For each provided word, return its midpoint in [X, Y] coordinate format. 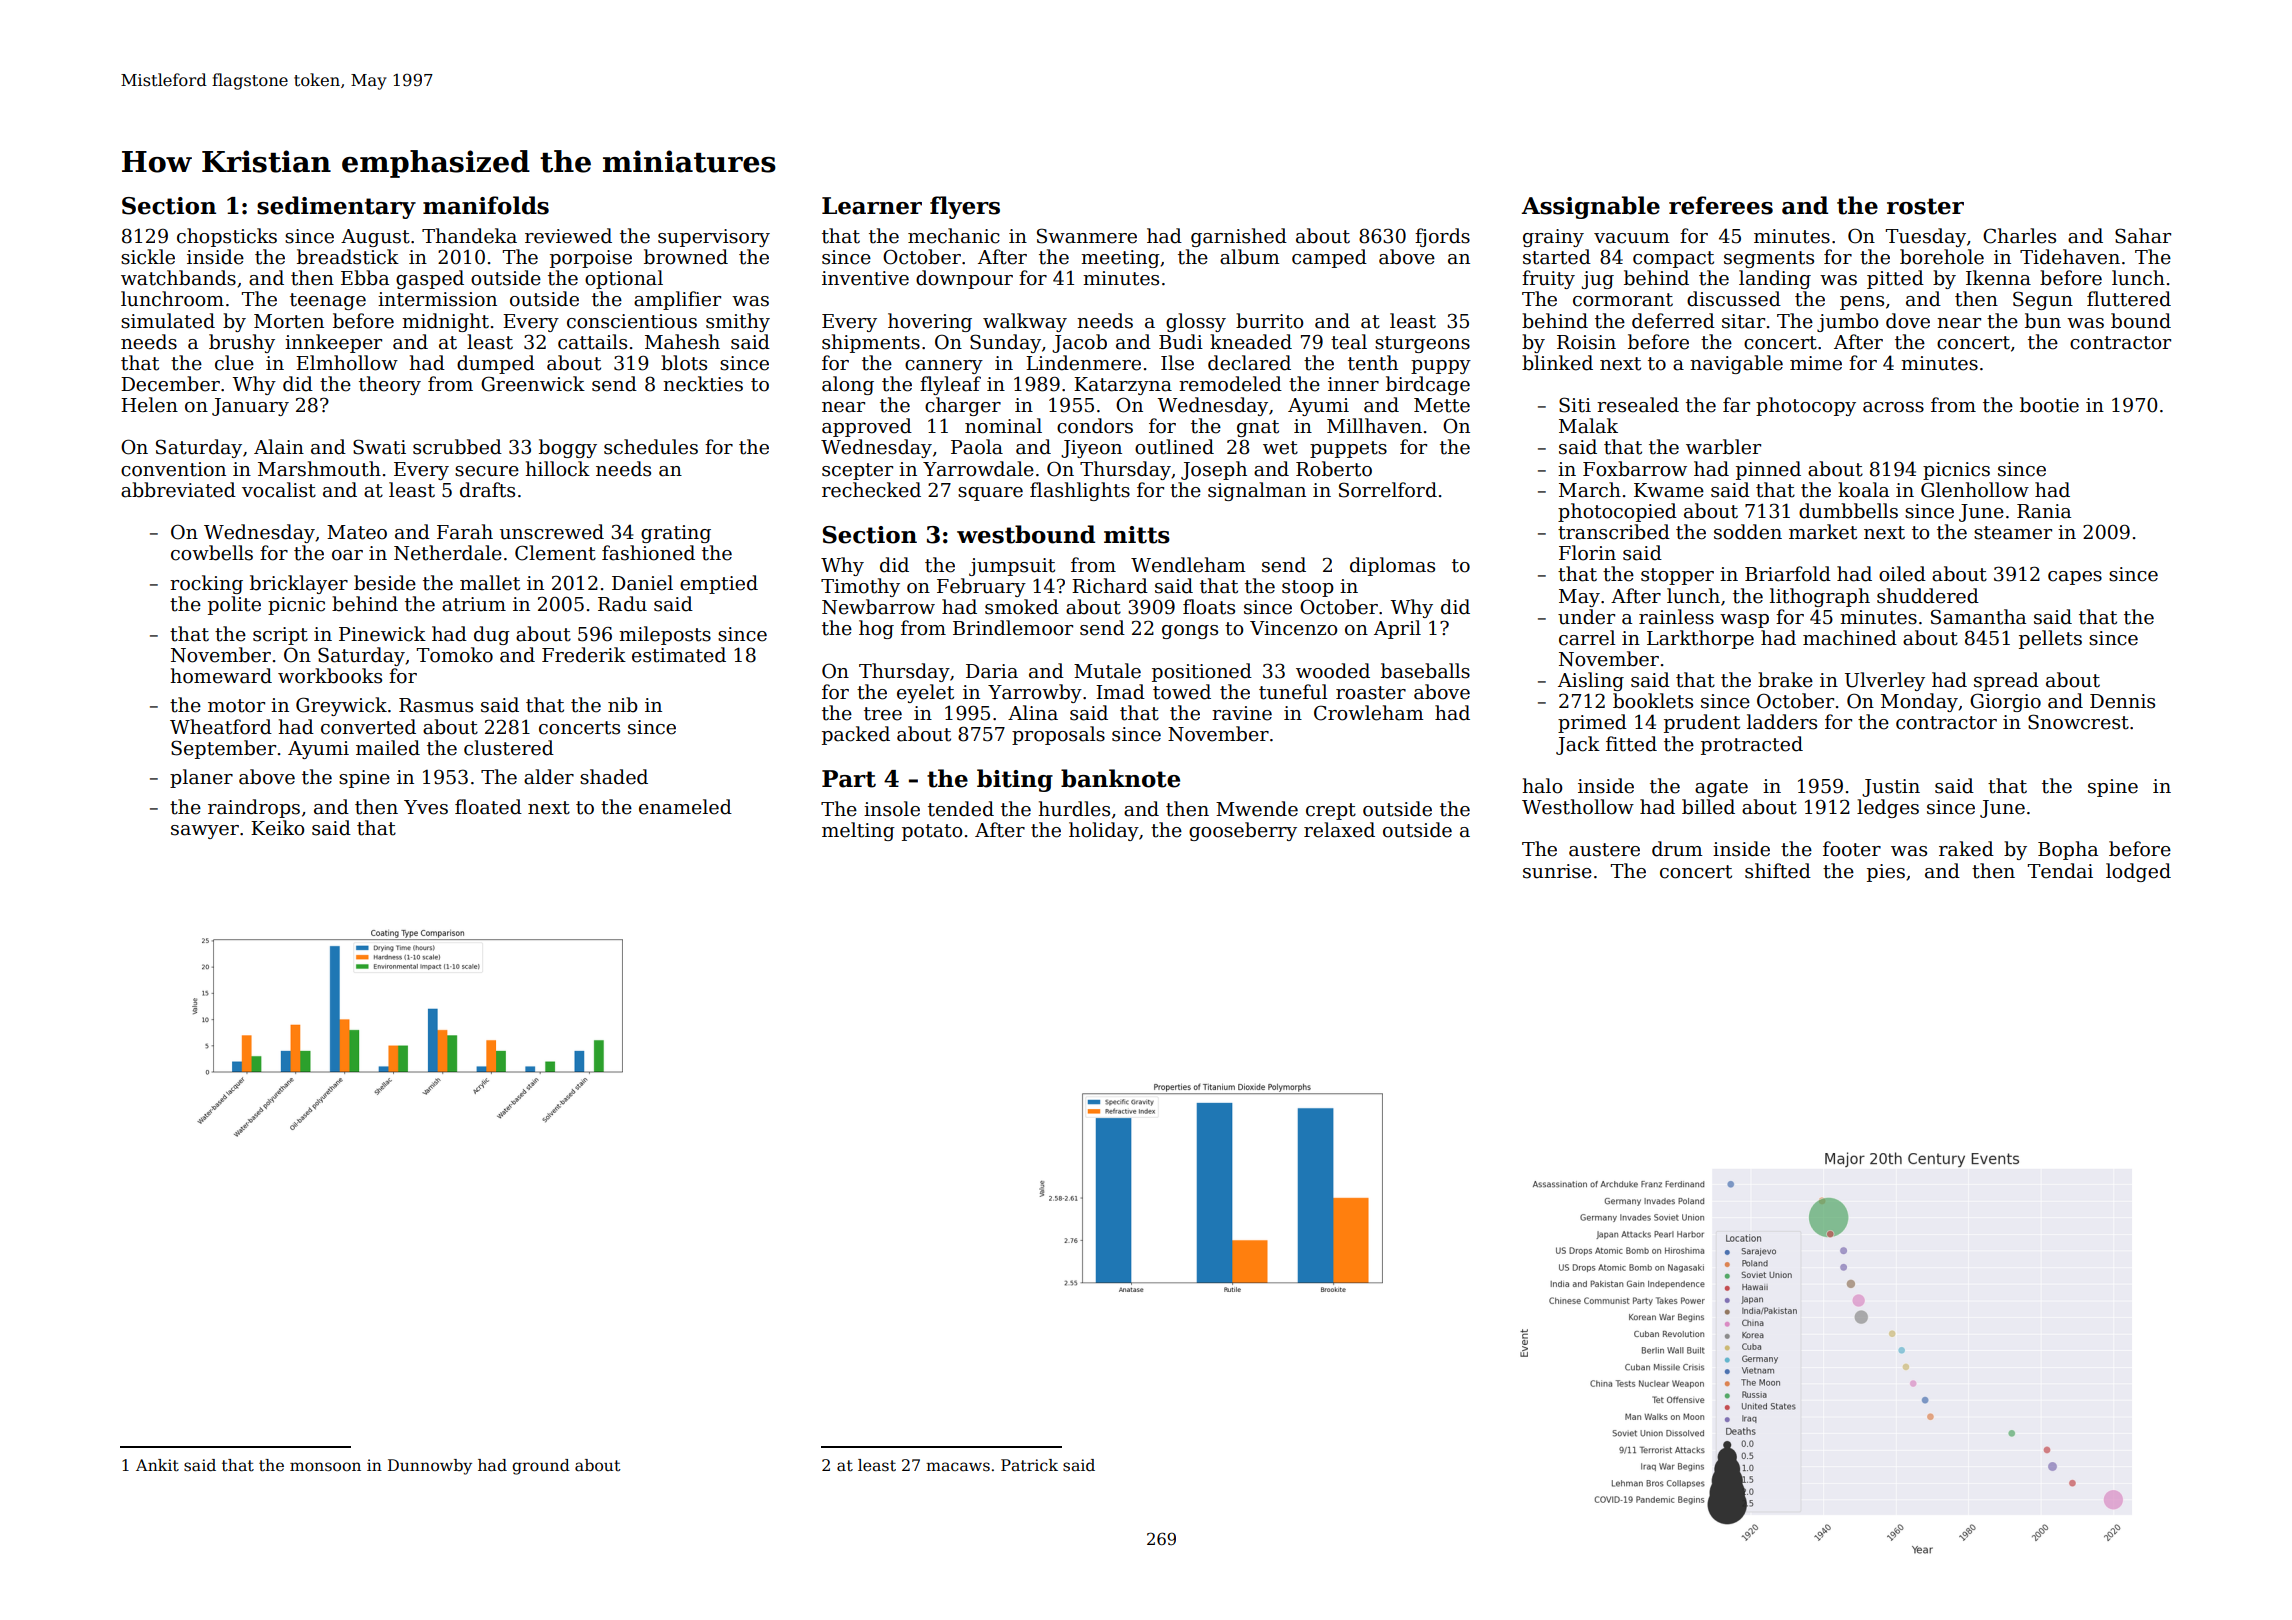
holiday [1104, 831]
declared [1249, 363]
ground [541, 1467]
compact [1673, 259]
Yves [426, 807]
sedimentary [336, 207]
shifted [1778, 871]
